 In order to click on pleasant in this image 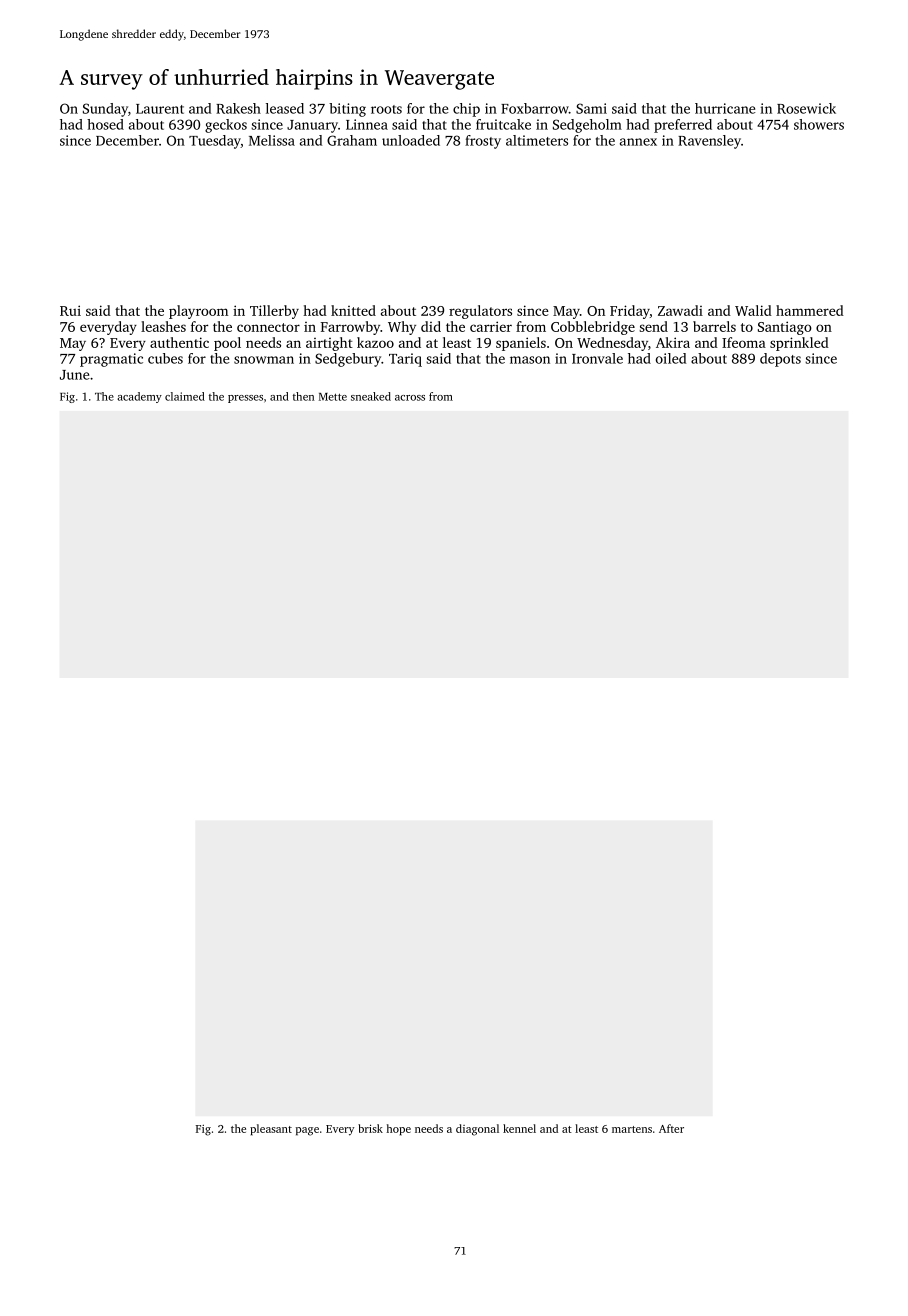, I will do `click(271, 1130)`.
